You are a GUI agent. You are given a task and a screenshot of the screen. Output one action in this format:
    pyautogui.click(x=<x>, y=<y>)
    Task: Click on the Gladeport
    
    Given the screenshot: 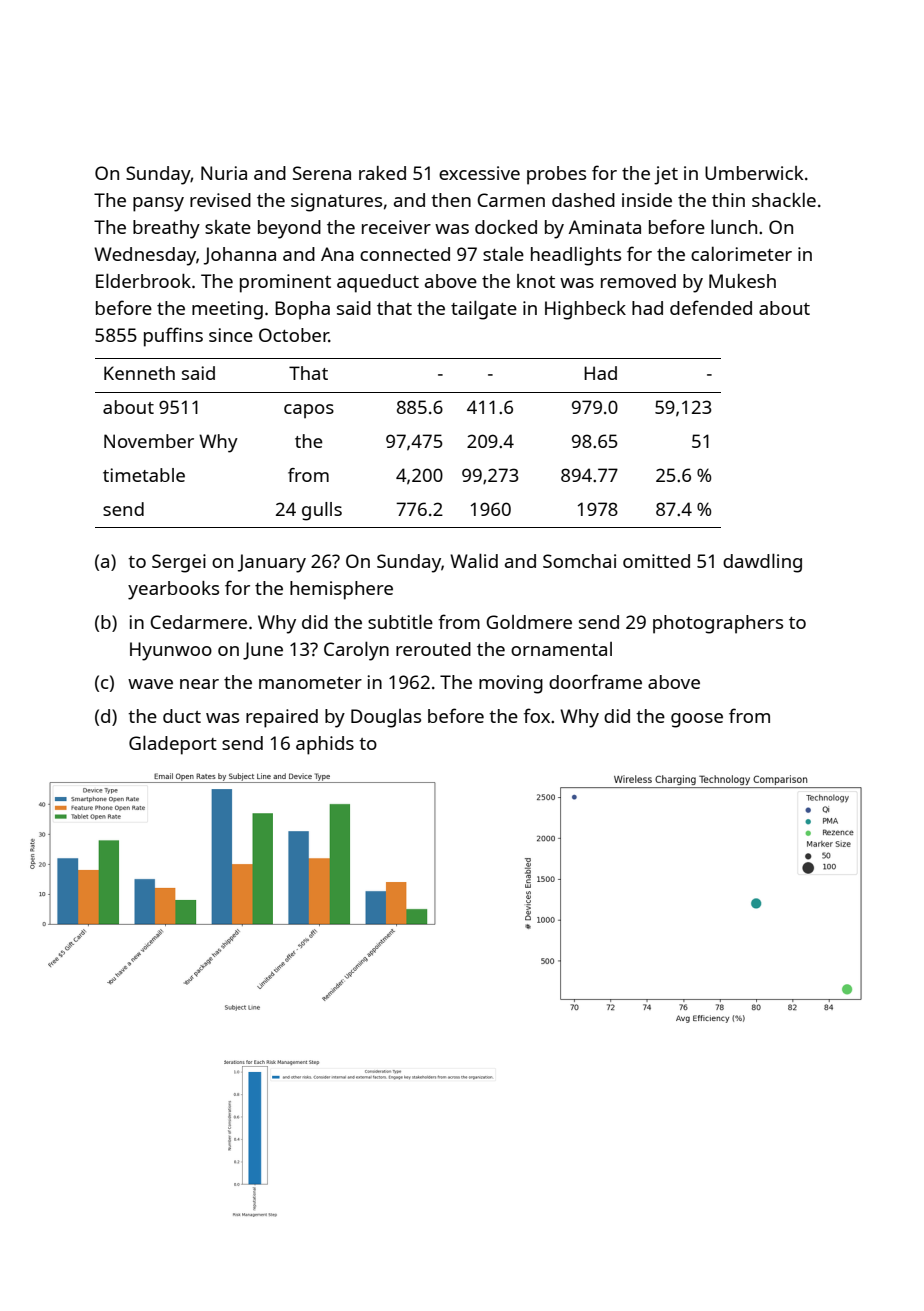 What is the action you would take?
    pyautogui.click(x=173, y=745)
